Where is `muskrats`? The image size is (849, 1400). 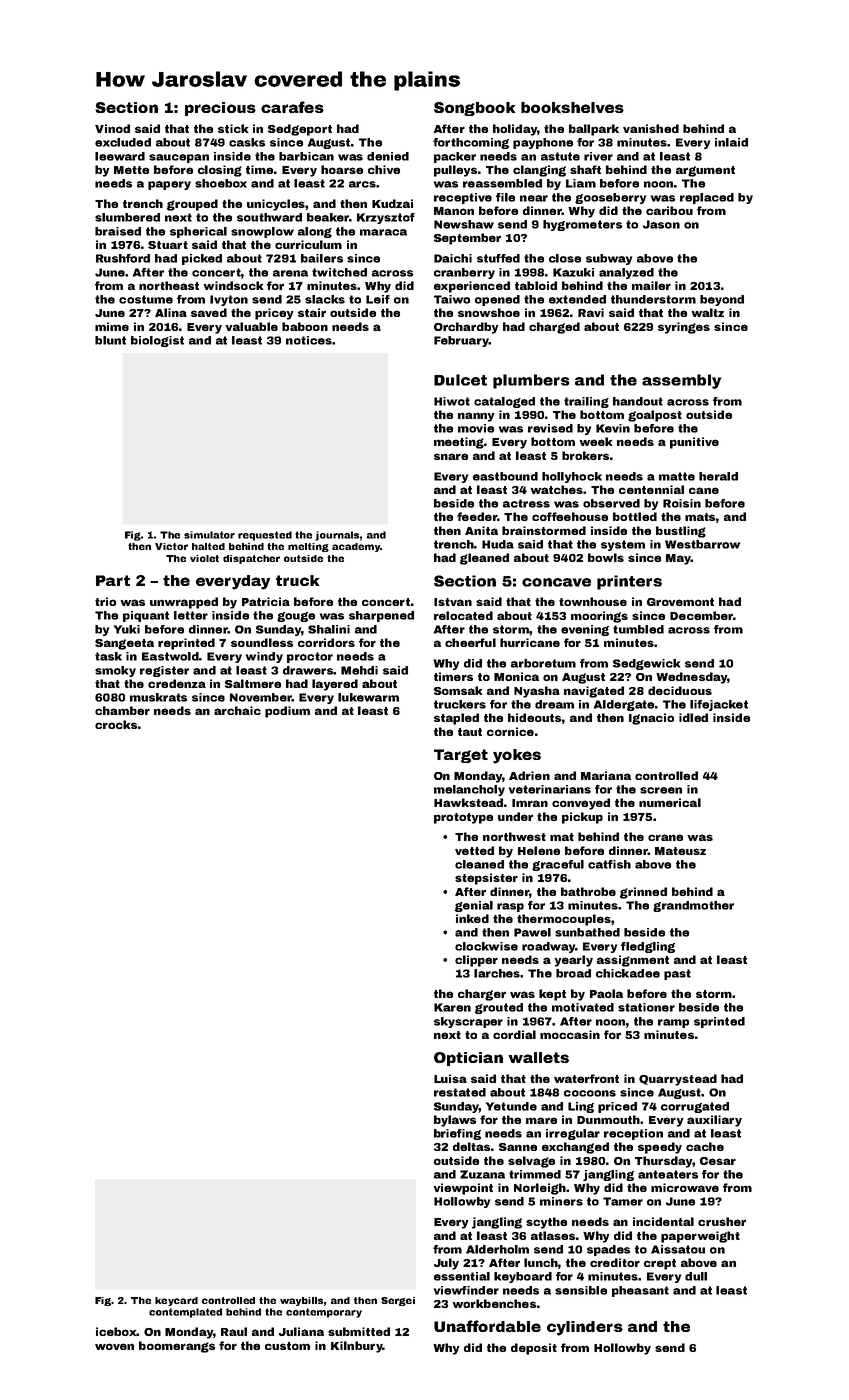 muskrats is located at coordinates (158, 697).
